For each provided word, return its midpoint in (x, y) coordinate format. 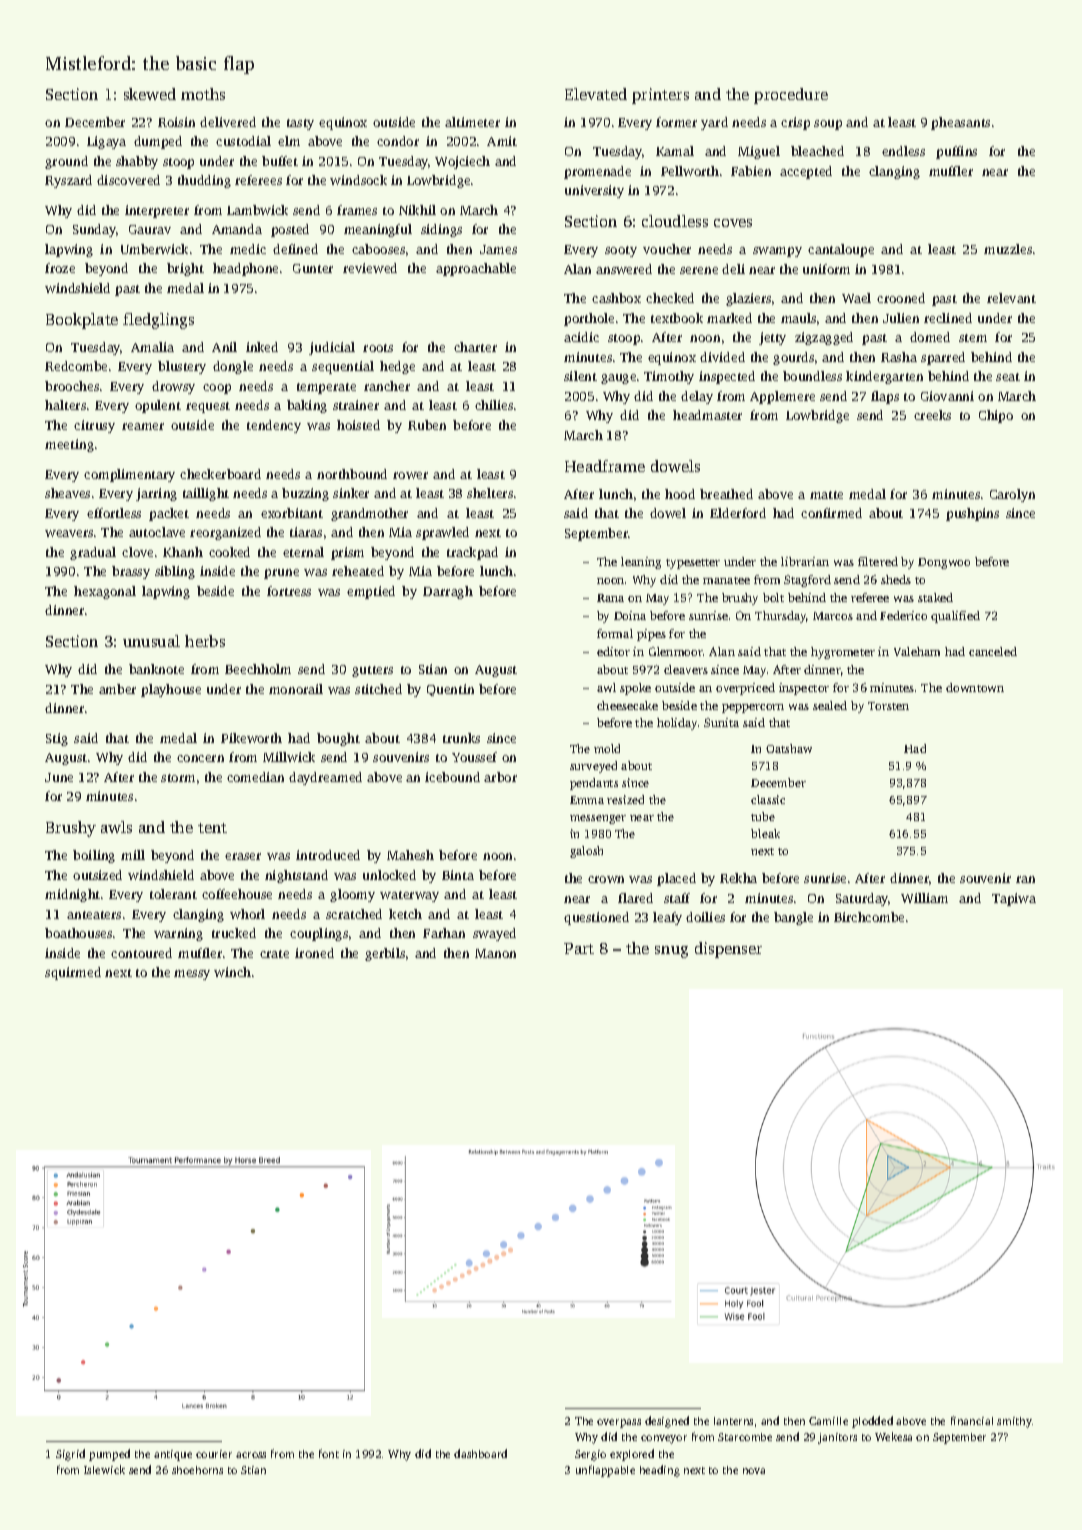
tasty (300, 124)
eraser (243, 856)
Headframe (605, 466)
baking (307, 406)
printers (660, 96)
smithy (1014, 1422)
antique (173, 1455)
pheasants (960, 123)
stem (973, 338)
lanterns (733, 1421)
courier (214, 1454)
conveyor (664, 1439)
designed (667, 1422)
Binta (458, 875)
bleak (765, 833)
